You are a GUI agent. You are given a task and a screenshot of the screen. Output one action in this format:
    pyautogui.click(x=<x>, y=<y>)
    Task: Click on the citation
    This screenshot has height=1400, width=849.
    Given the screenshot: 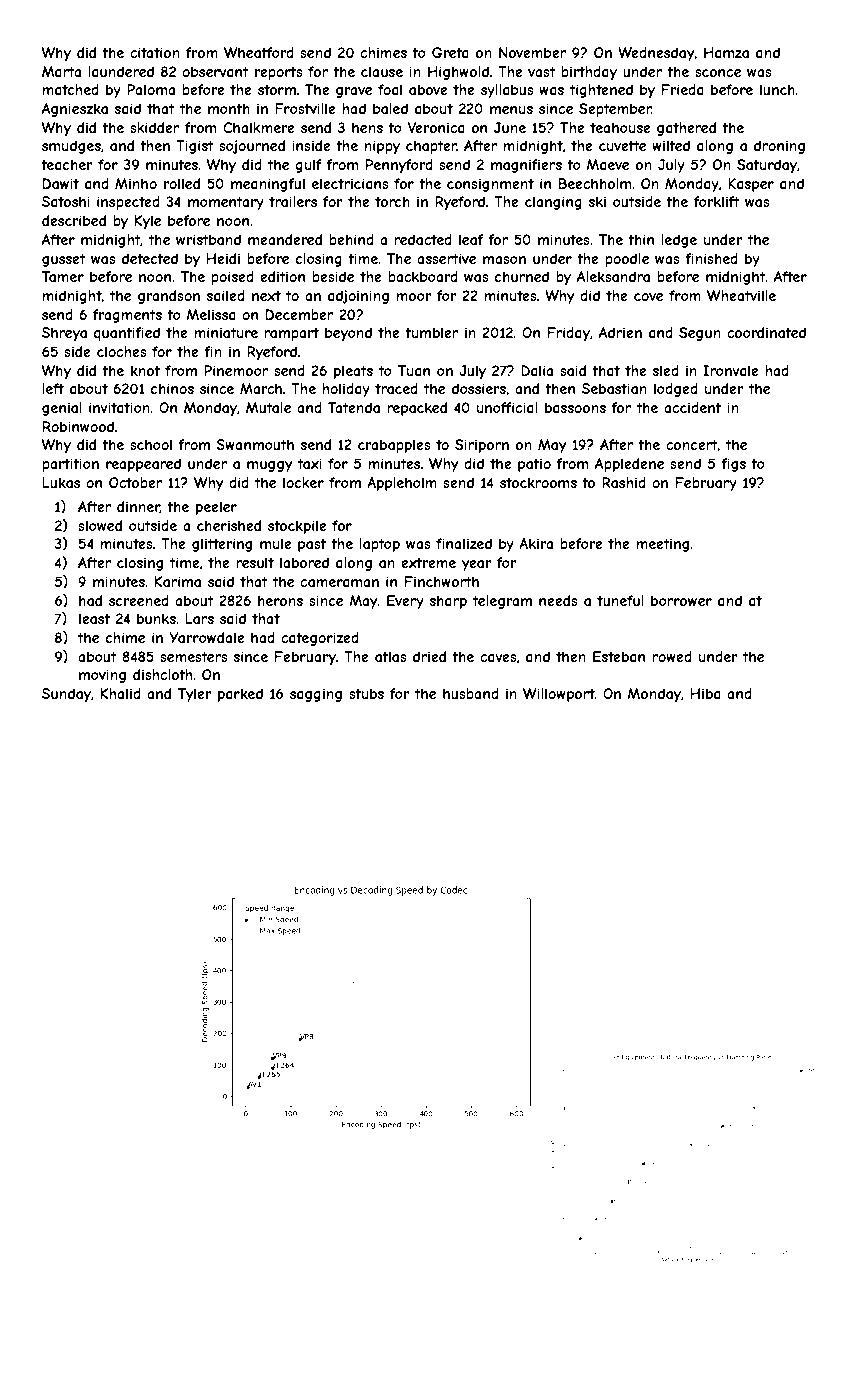 What is the action you would take?
    pyautogui.click(x=155, y=52)
